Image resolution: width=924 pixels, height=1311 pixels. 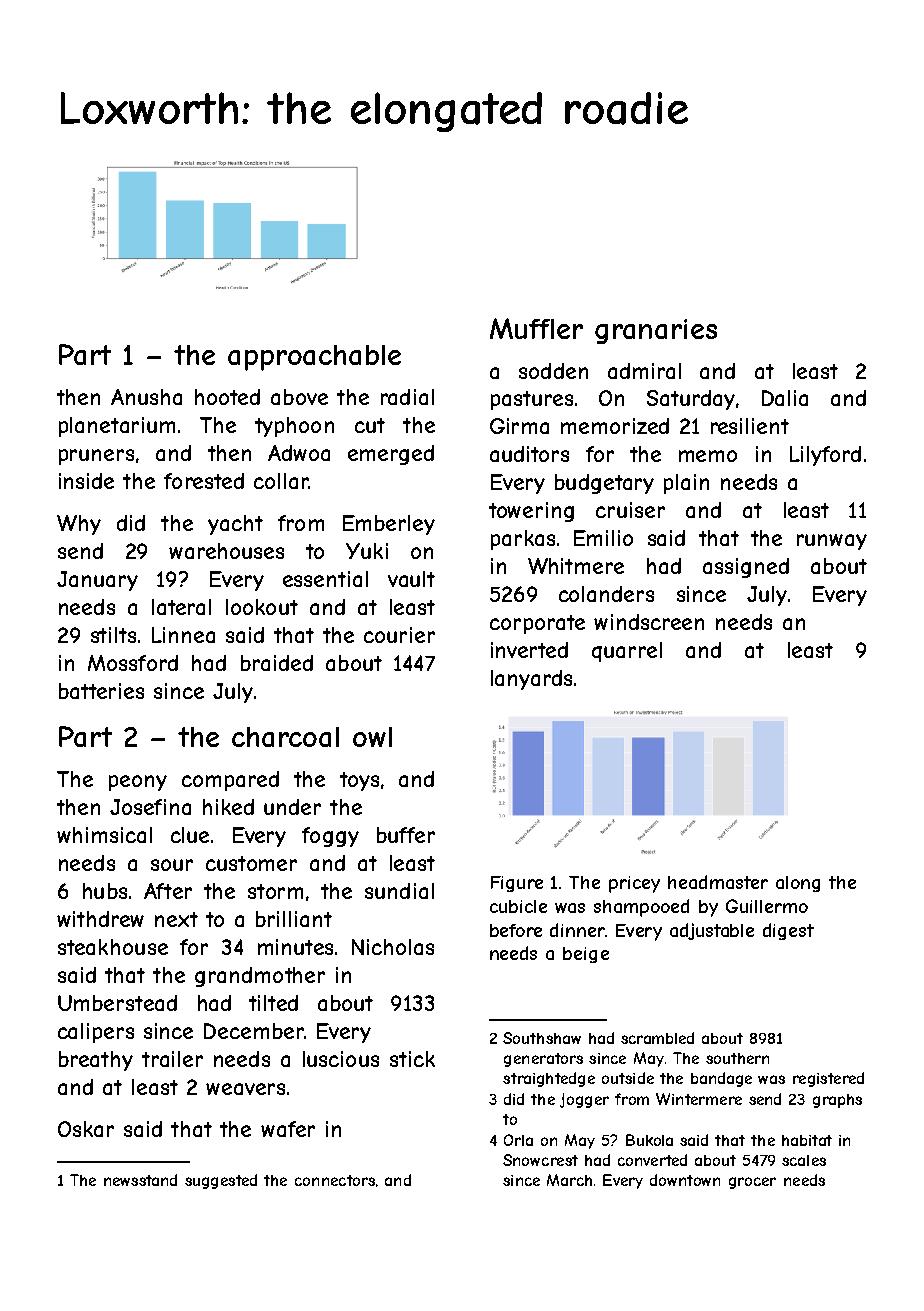 What do you see at coordinates (798, 884) in the page?
I see `along` at bounding box center [798, 884].
